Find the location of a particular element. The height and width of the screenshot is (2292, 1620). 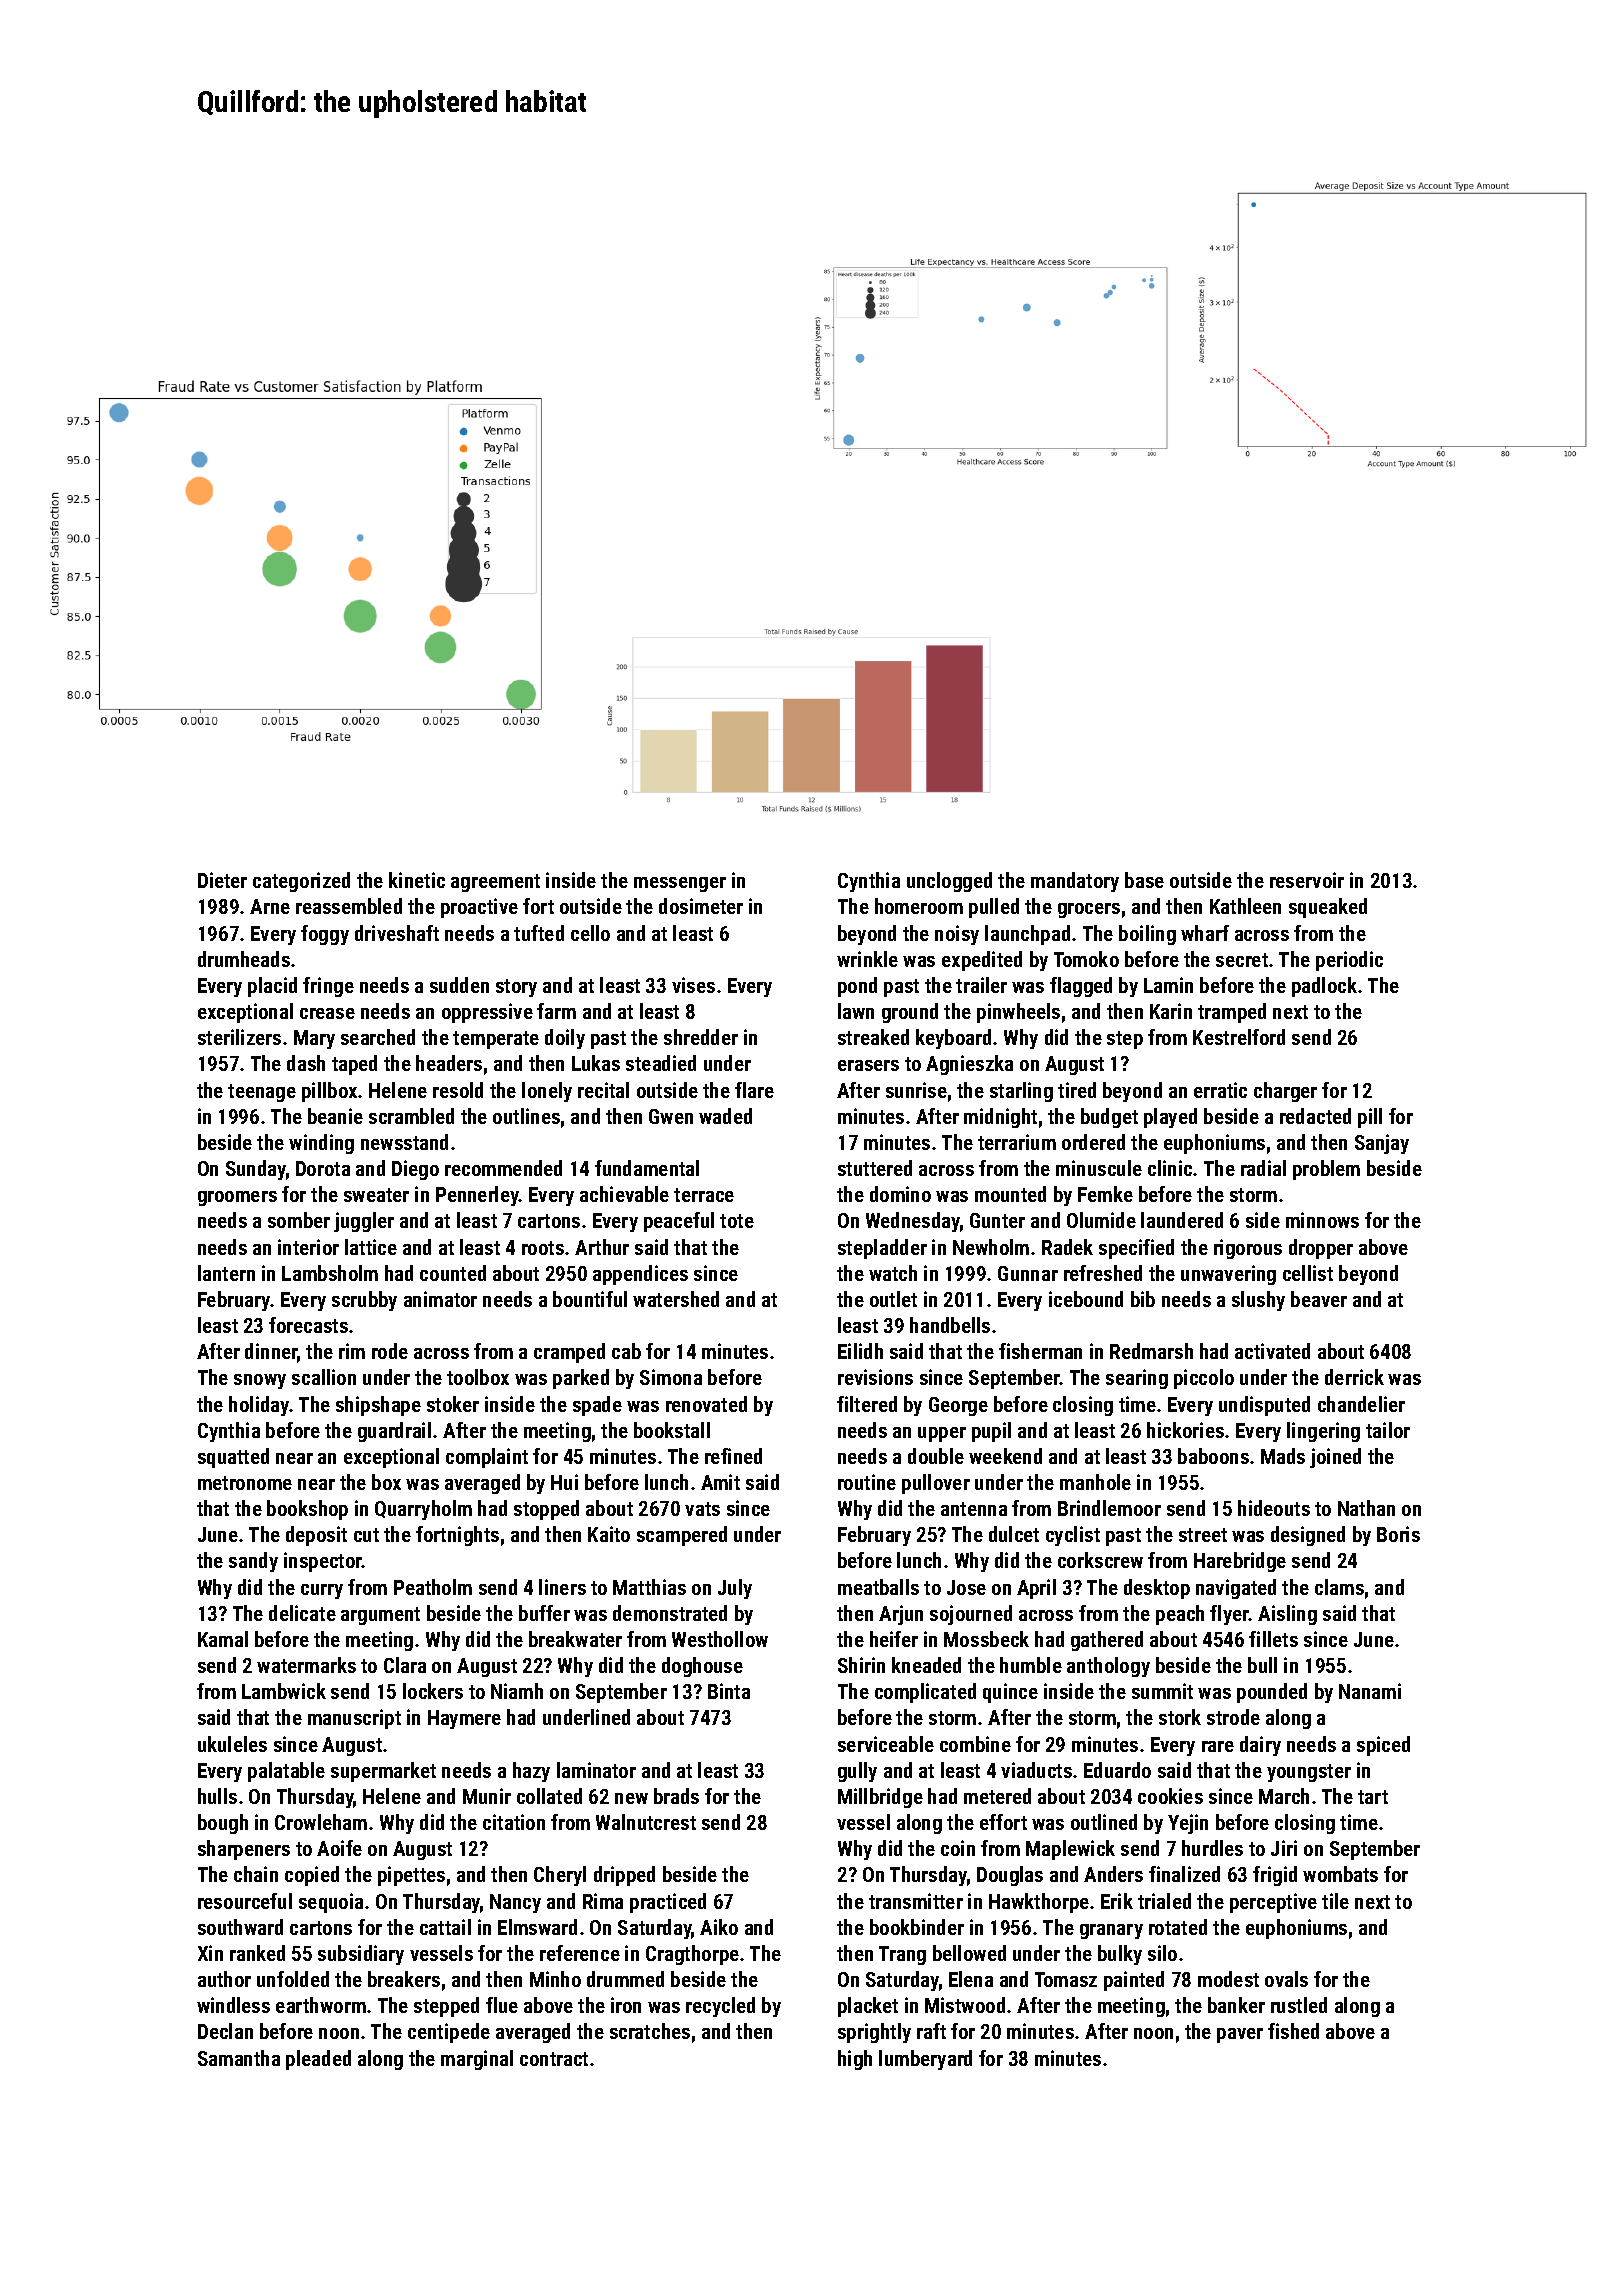

searched is located at coordinates (378, 1037).
